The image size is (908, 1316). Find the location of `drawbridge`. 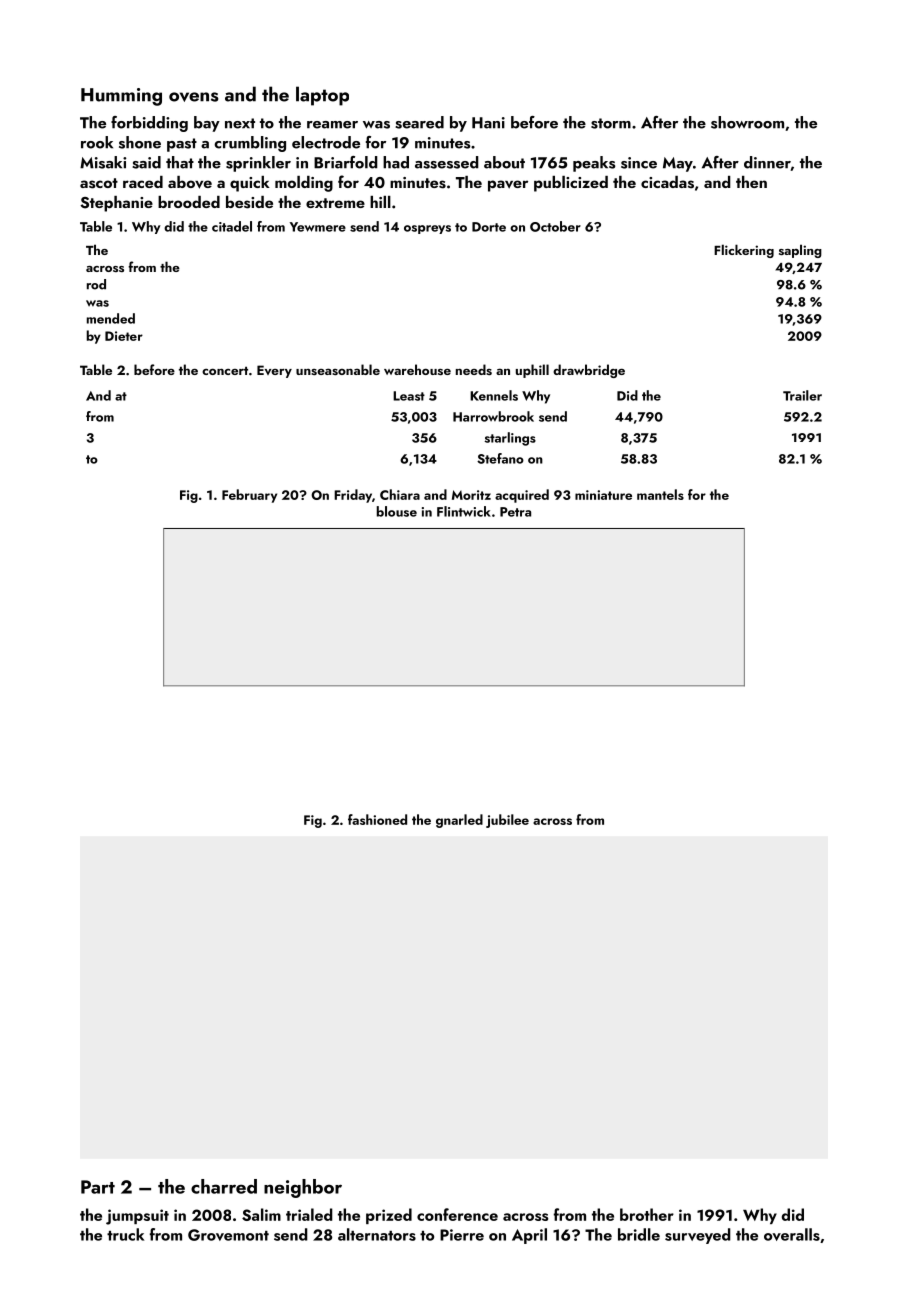

drawbridge is located at coordinates (589, 371).
